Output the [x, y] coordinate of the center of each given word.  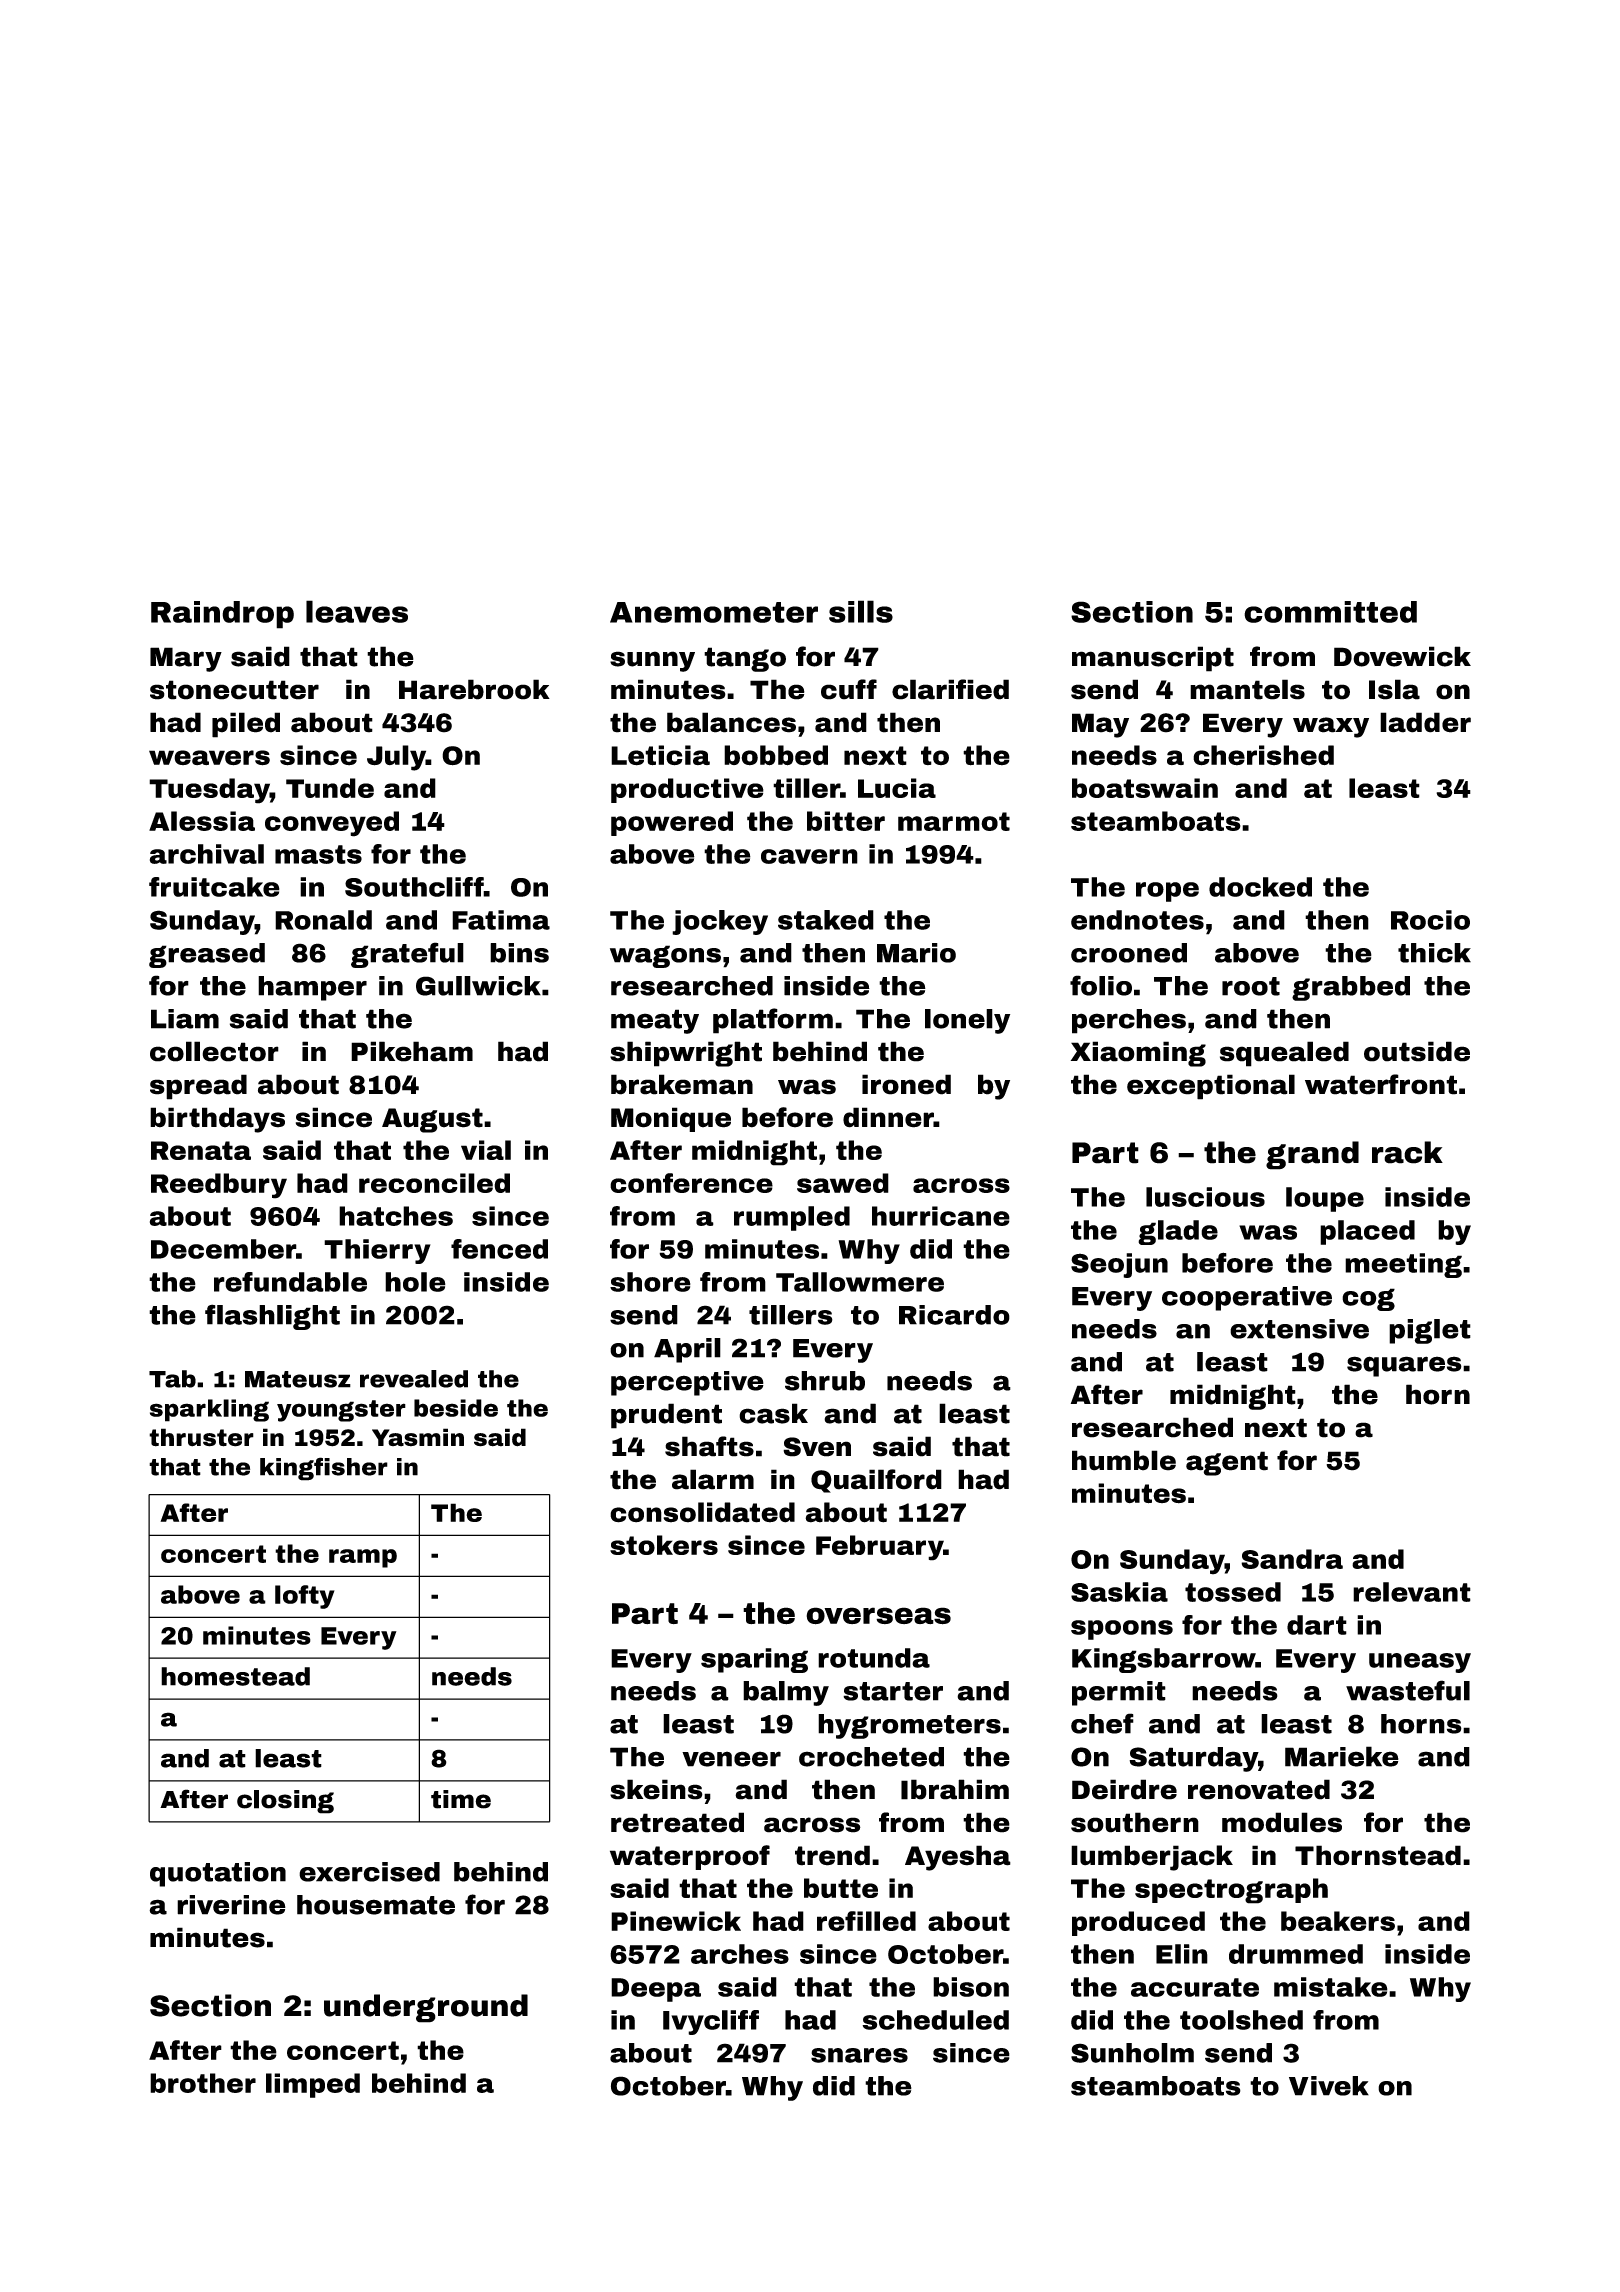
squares [1404, 1366]
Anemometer [714, 612]
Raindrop [222, 615]
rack [1407, 1152]
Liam [185, 1019]
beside [456, 1408]
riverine [231, 1905]
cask [773, 1413]
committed [1330, 612]
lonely [967, 1021]
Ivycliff [711, 2022]
